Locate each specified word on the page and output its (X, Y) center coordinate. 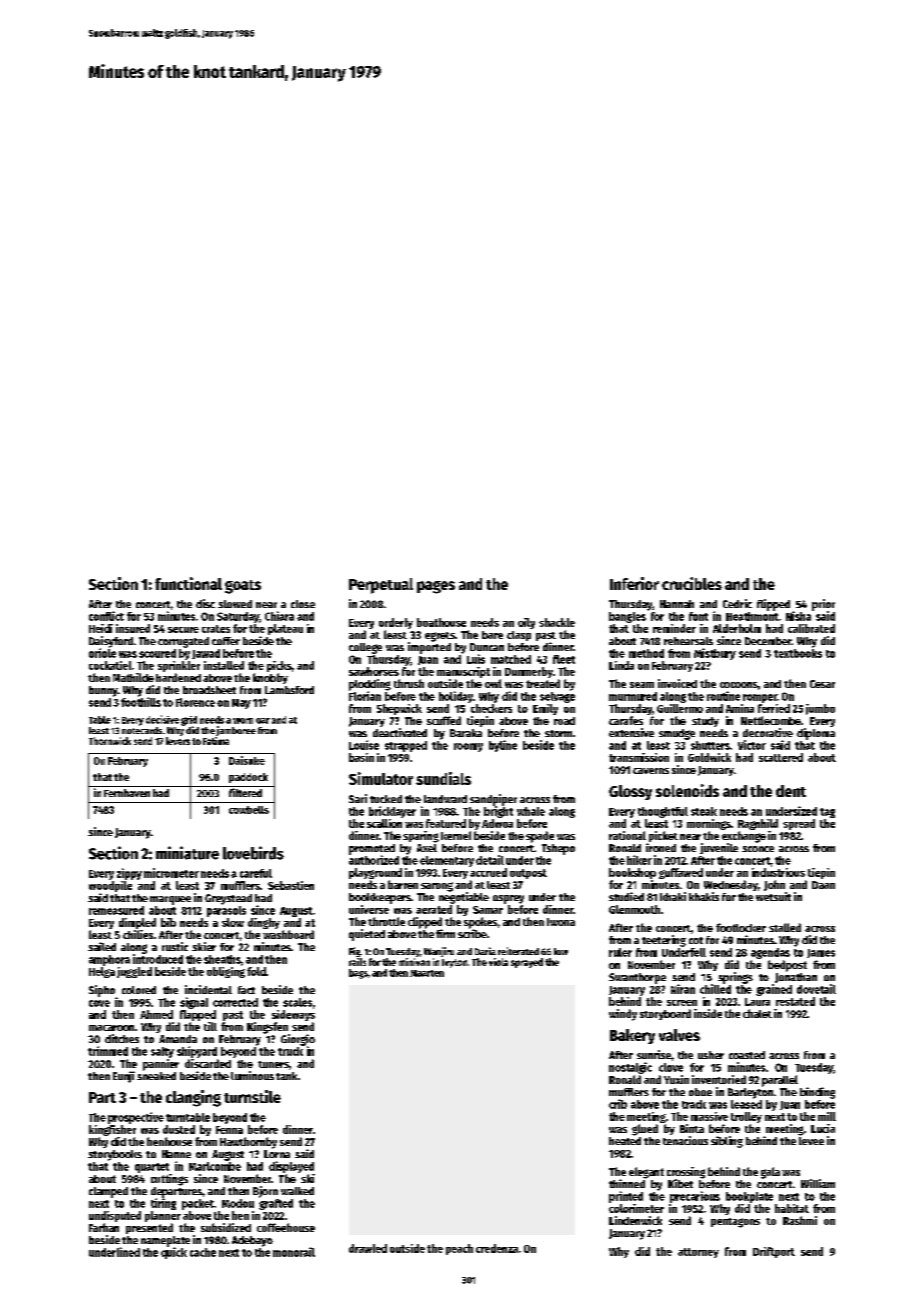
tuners (273, 1064)
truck (290, 1051)
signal (194, 1003)
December (768, 641)
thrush (409, 683)
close (303, 604)
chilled (715, 989)
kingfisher (112, 1130)
